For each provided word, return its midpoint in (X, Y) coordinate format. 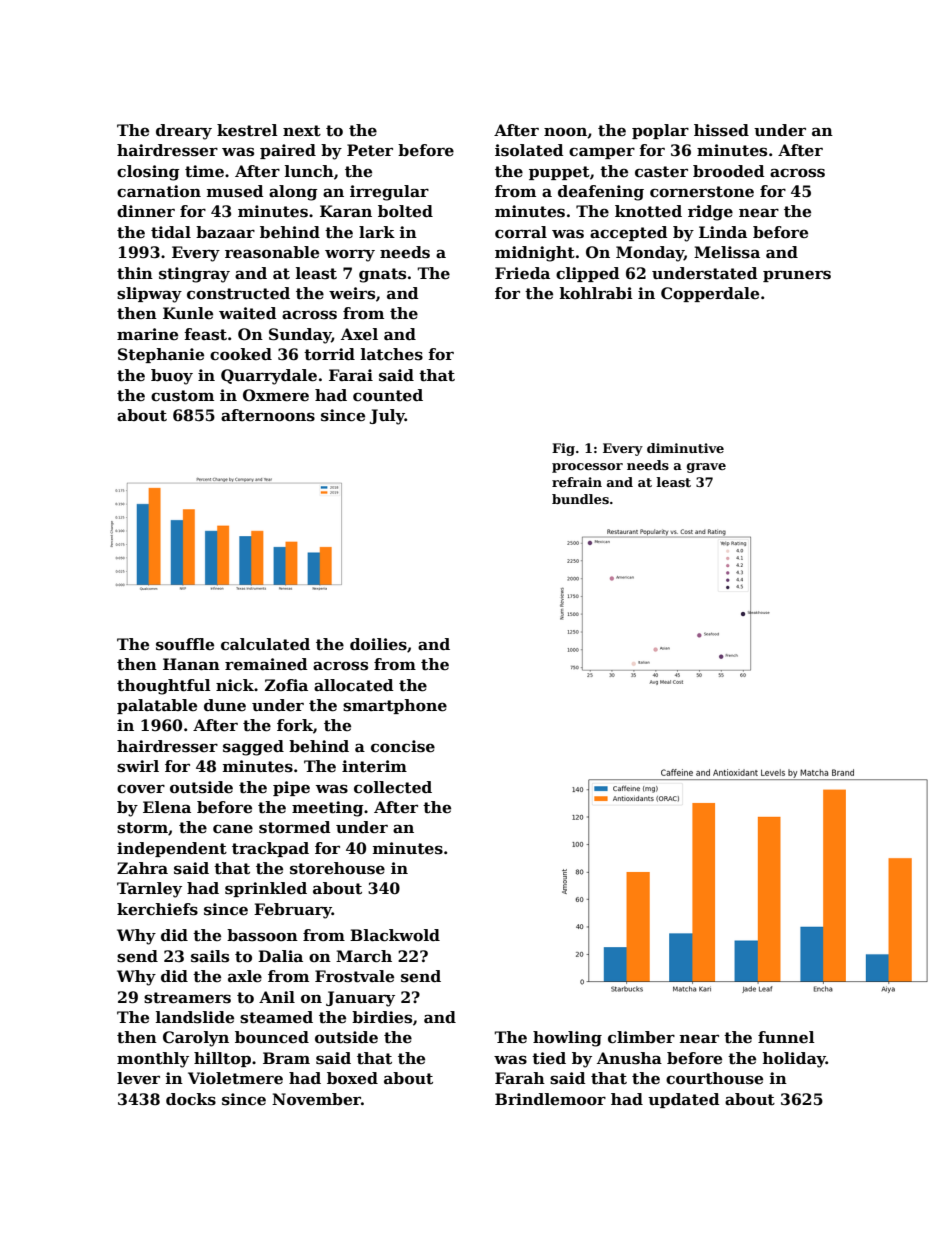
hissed (721, 130)
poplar (660, 131)
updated (684, 1100)
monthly (153, 1060)
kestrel (247, 130)
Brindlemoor (550, 1099)
